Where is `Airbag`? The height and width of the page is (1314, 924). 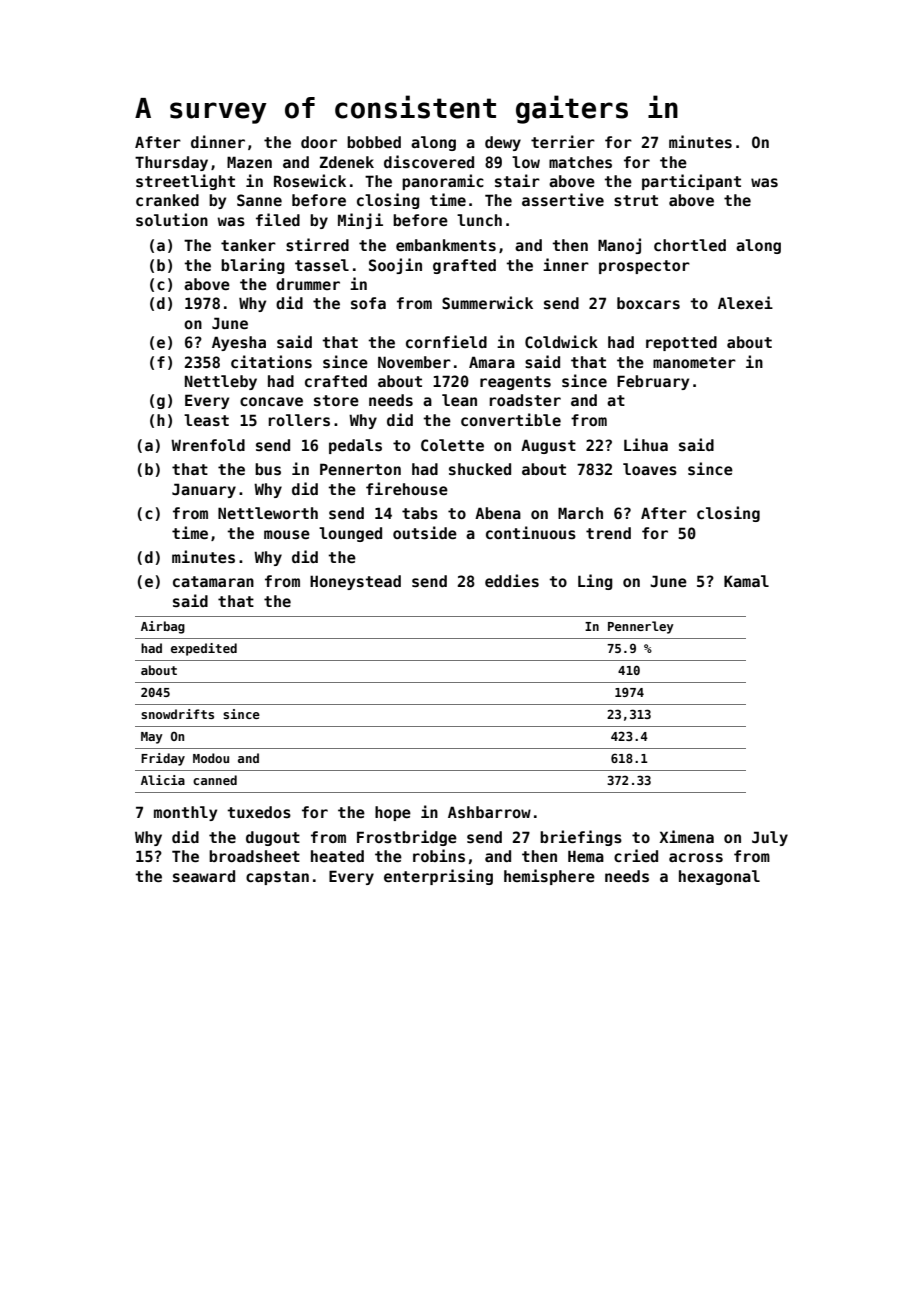
Airbag is located at coordinates (163, 627).
